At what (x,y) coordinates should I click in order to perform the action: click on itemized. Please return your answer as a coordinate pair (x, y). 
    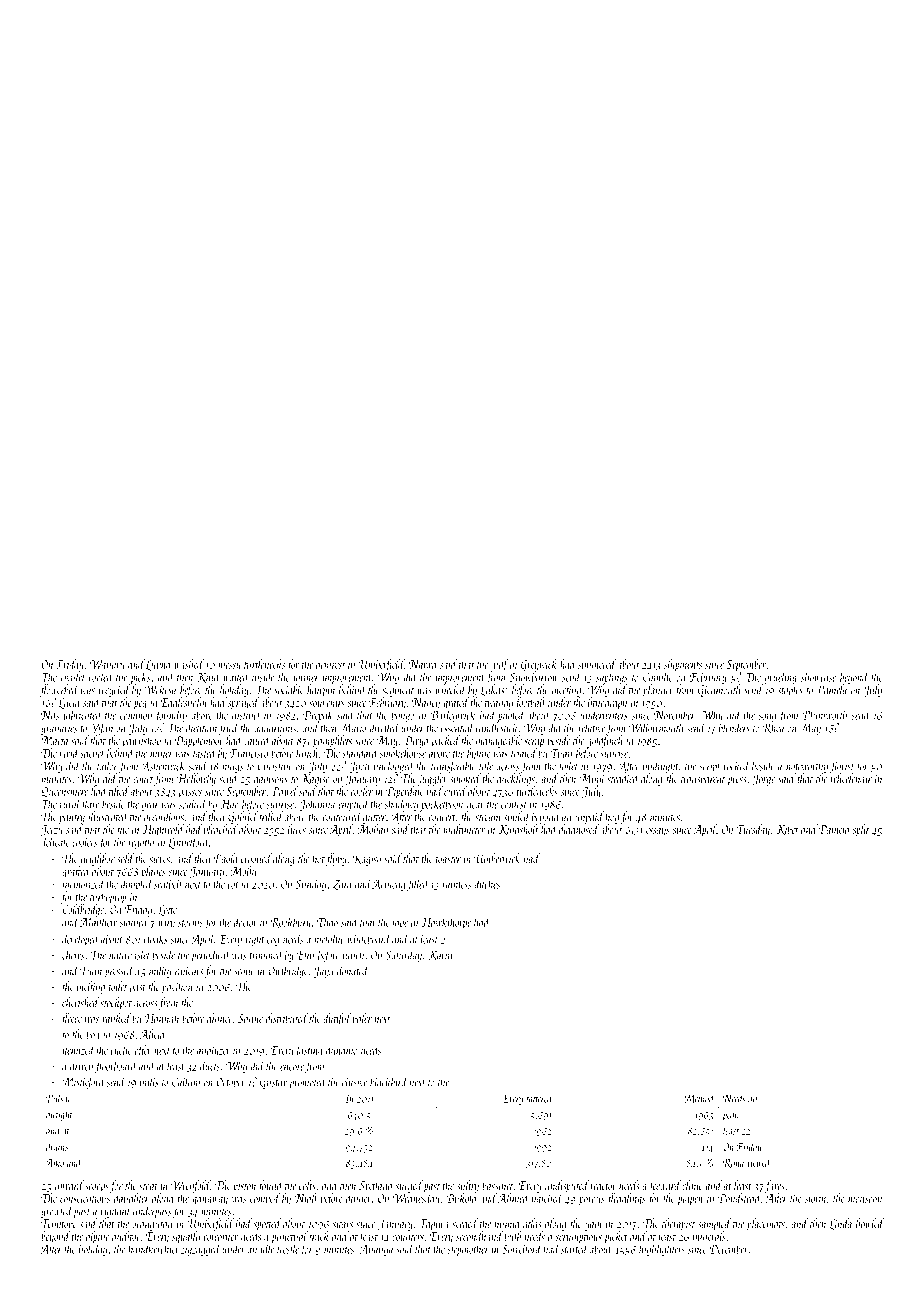
    Looking at the image, I should click on (78, 1050).
